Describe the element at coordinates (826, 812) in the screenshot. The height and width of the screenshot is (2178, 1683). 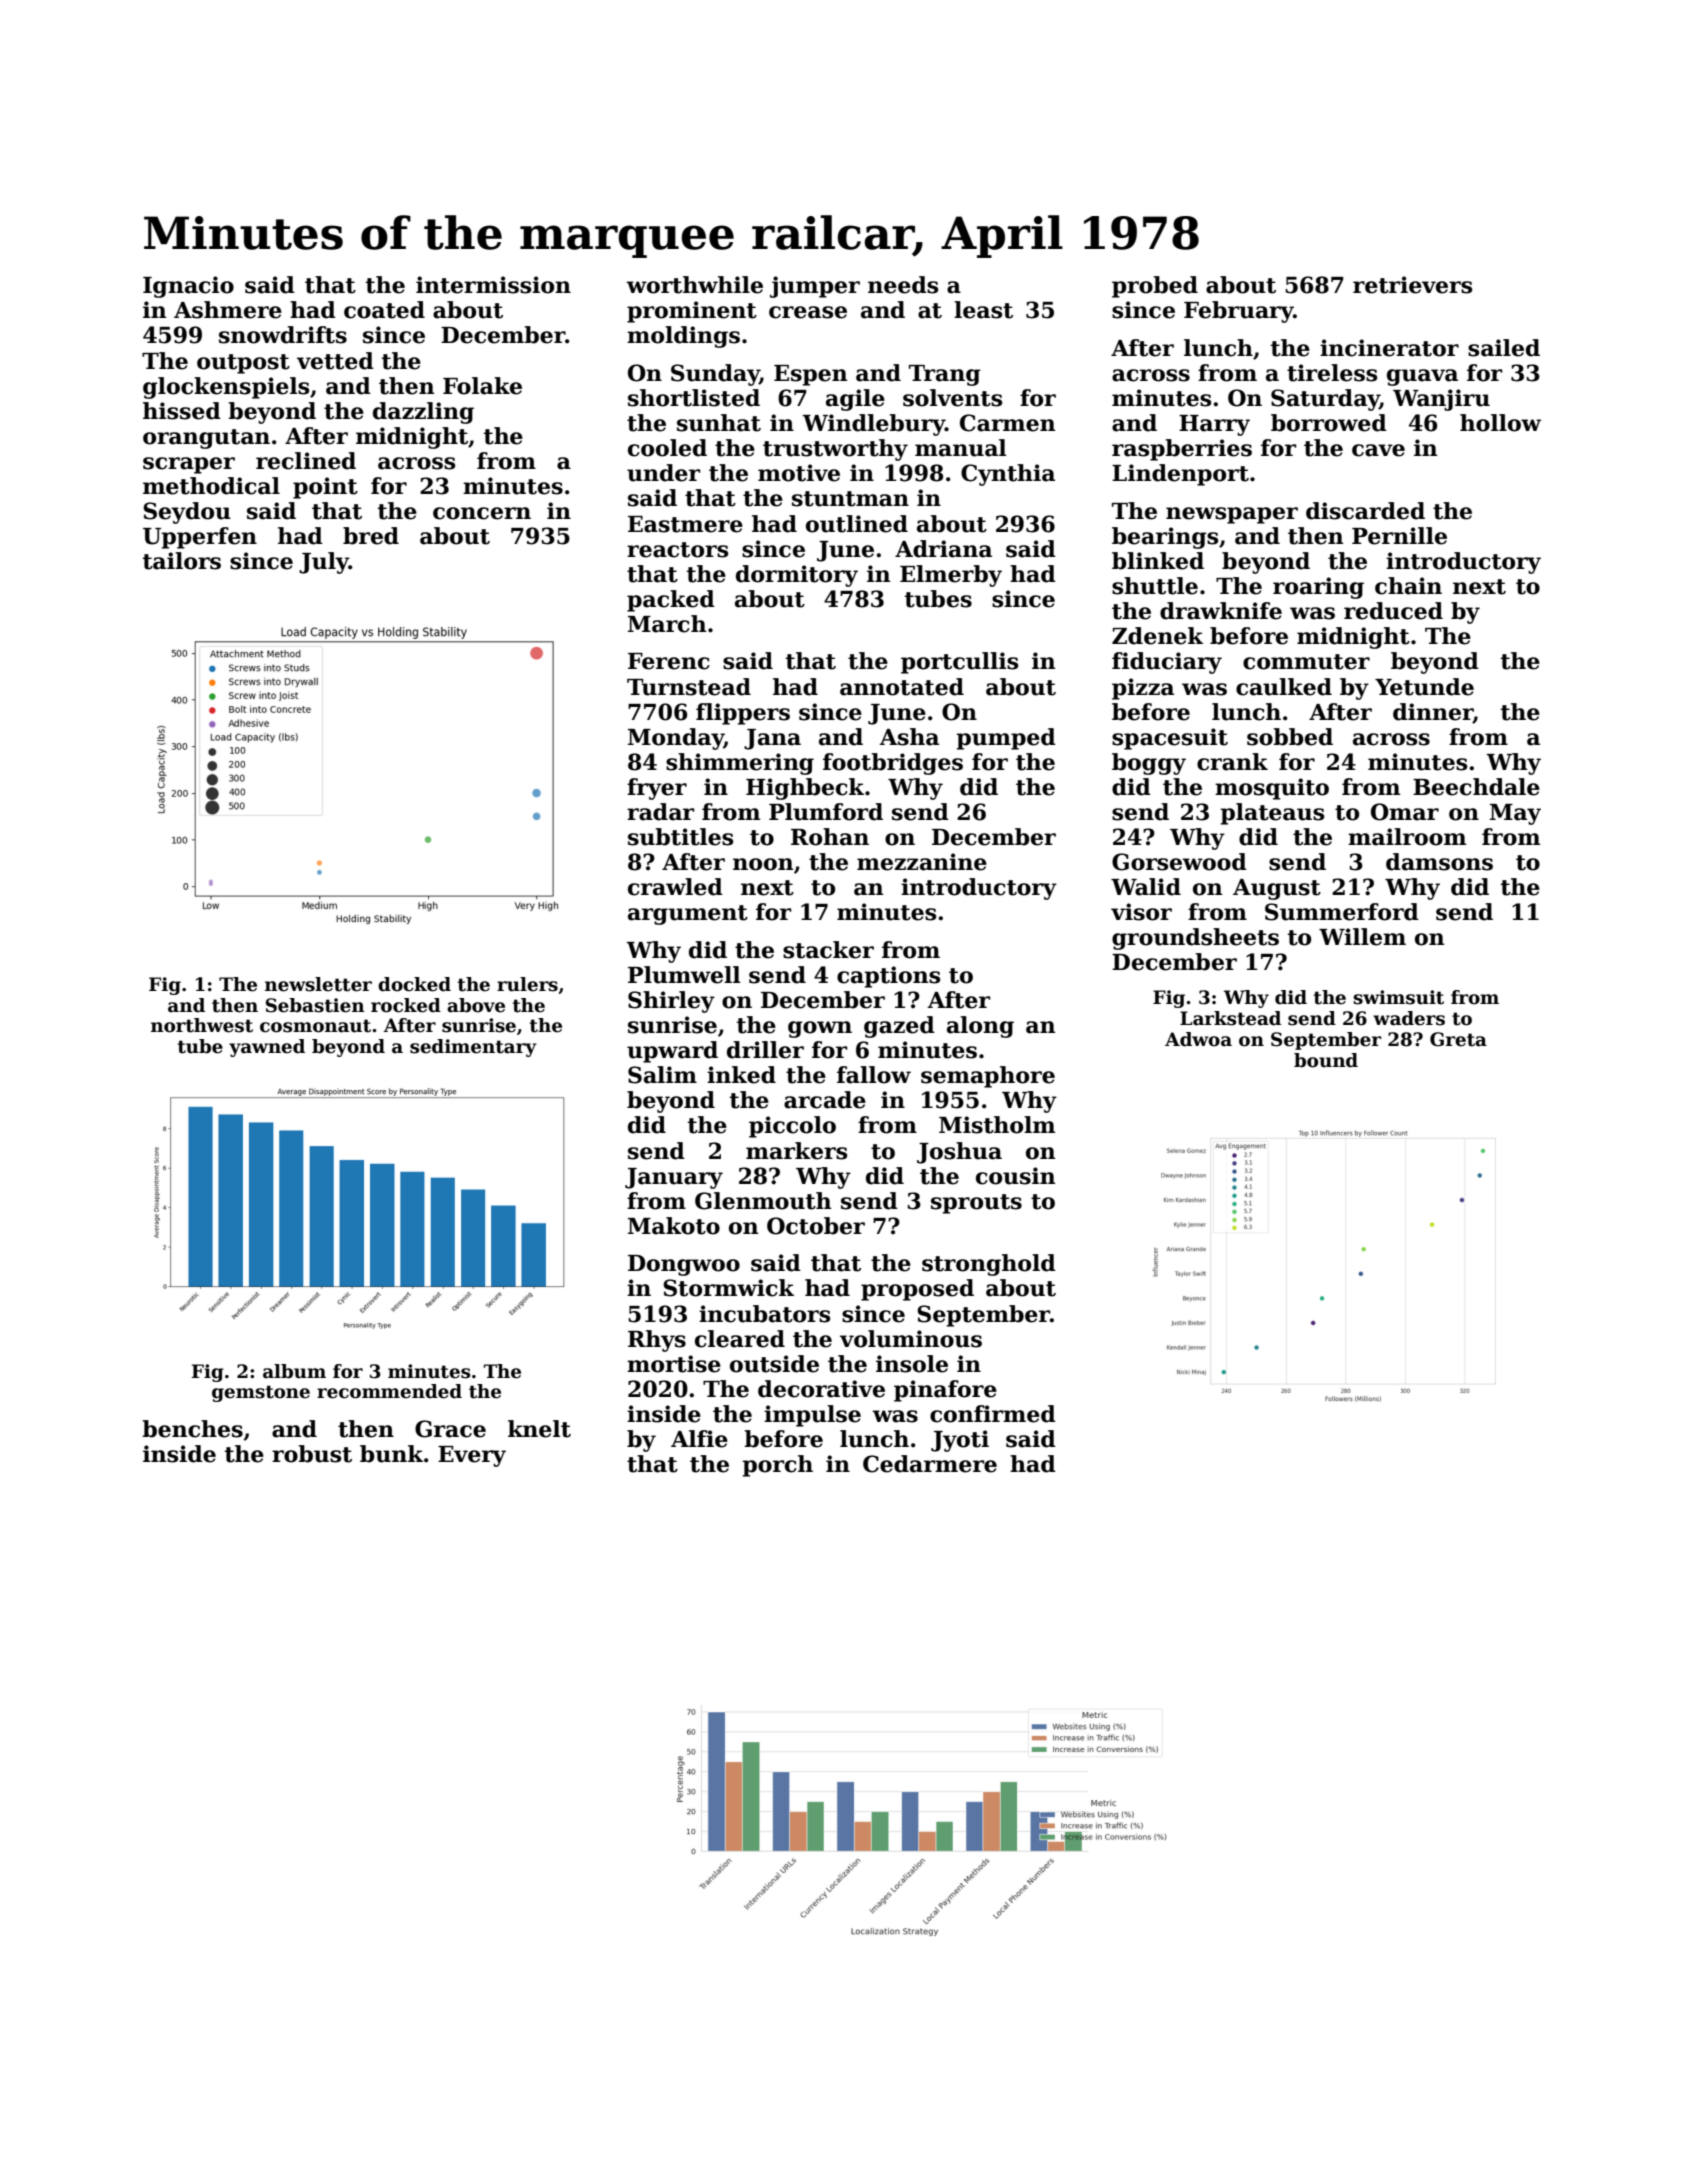
I see `Plumford` at that location.
